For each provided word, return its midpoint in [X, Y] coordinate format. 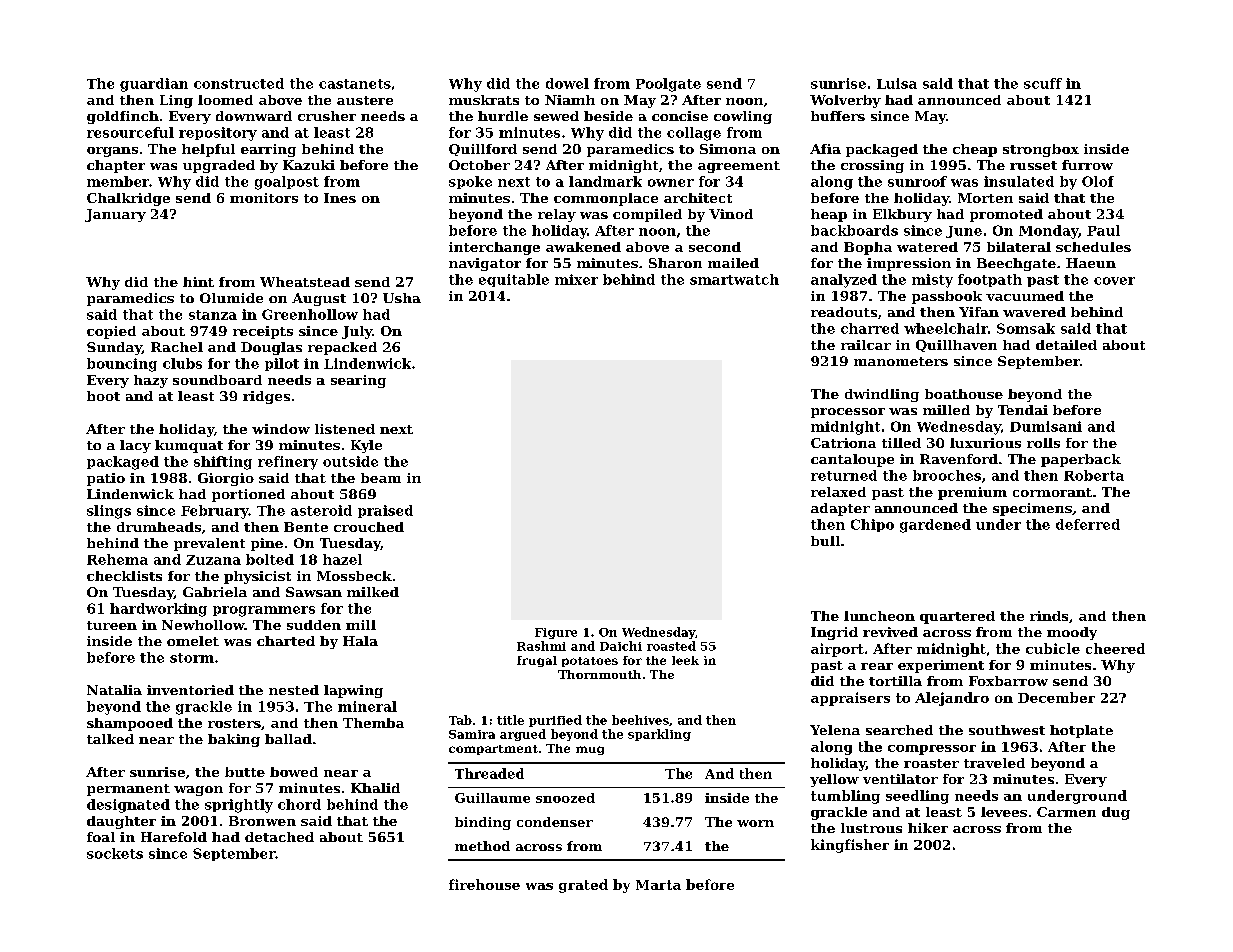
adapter [840, 509]
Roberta [1094, 475]
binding [483, 823]
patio [106, 479]
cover [1114, 281]
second [715, 247]
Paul [1103, 230]
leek [685, 660]
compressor [932, 750]
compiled [647, 215]
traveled [994, 763]
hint [198, 282]
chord [299, 804]
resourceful [130, 132]
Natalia [114, 690]
